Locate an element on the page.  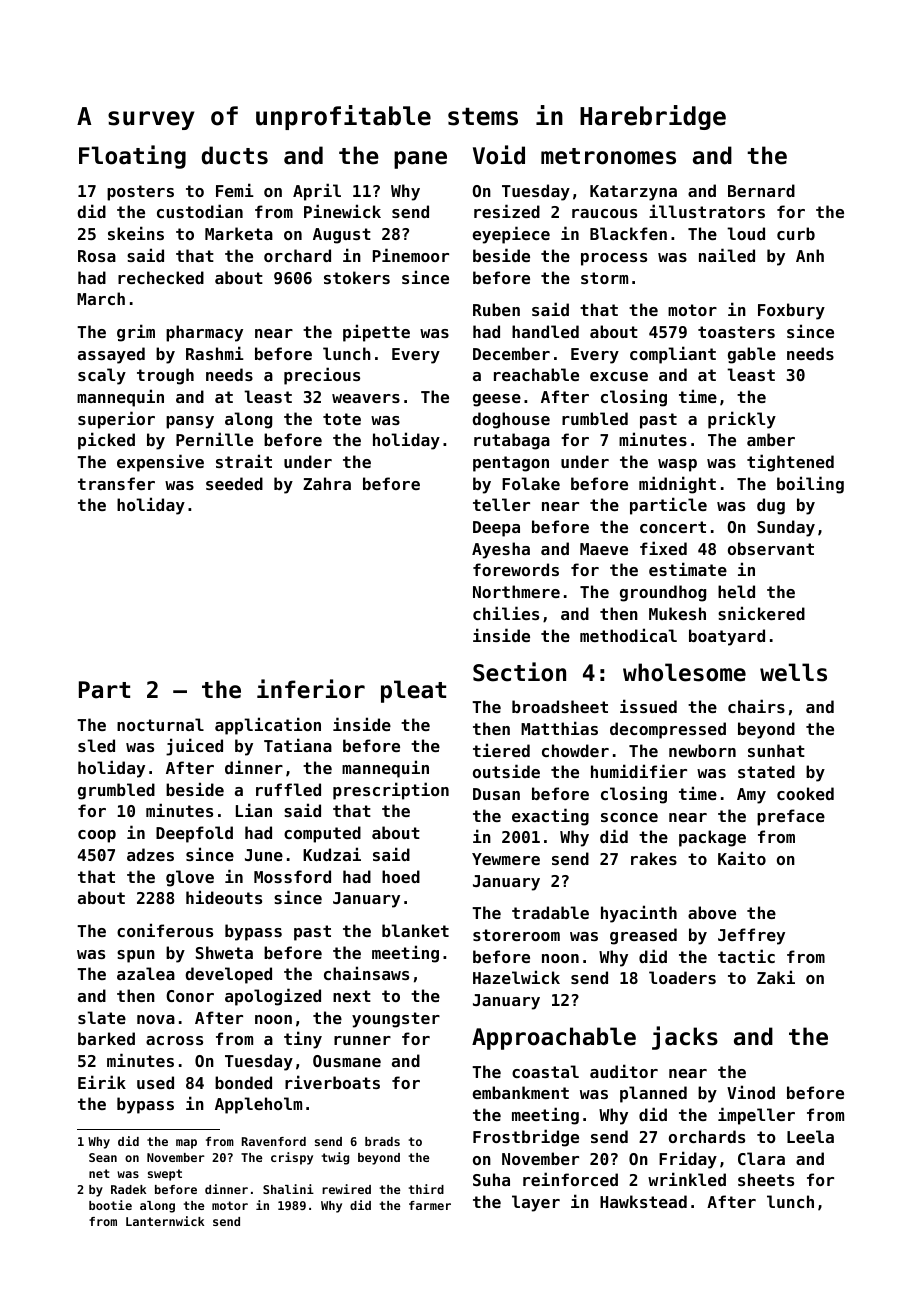
metronomes is located at coordinates (608, 156).
